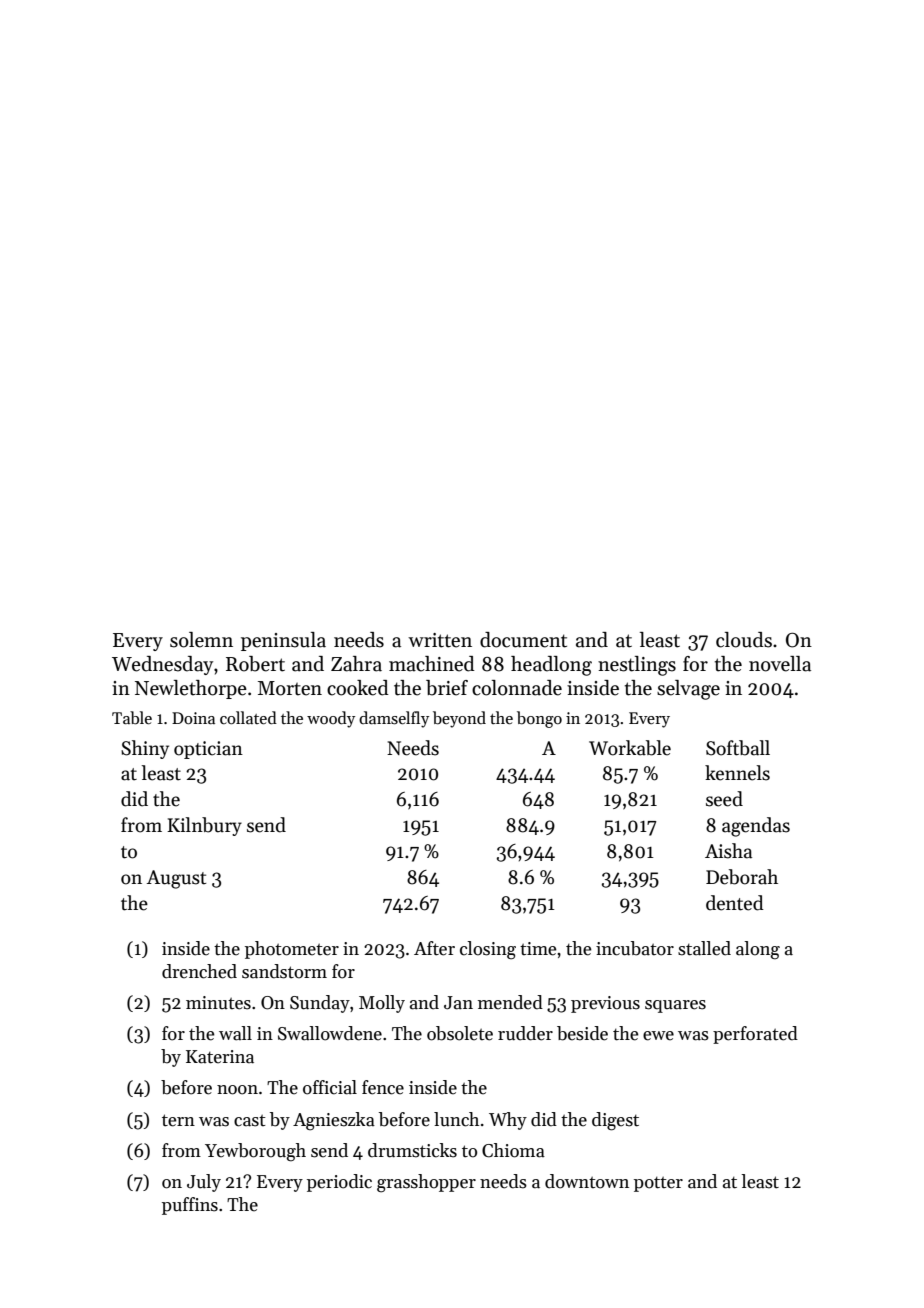 This page has width=924, height=1308. I want to click on dented, so click(735, 903).
